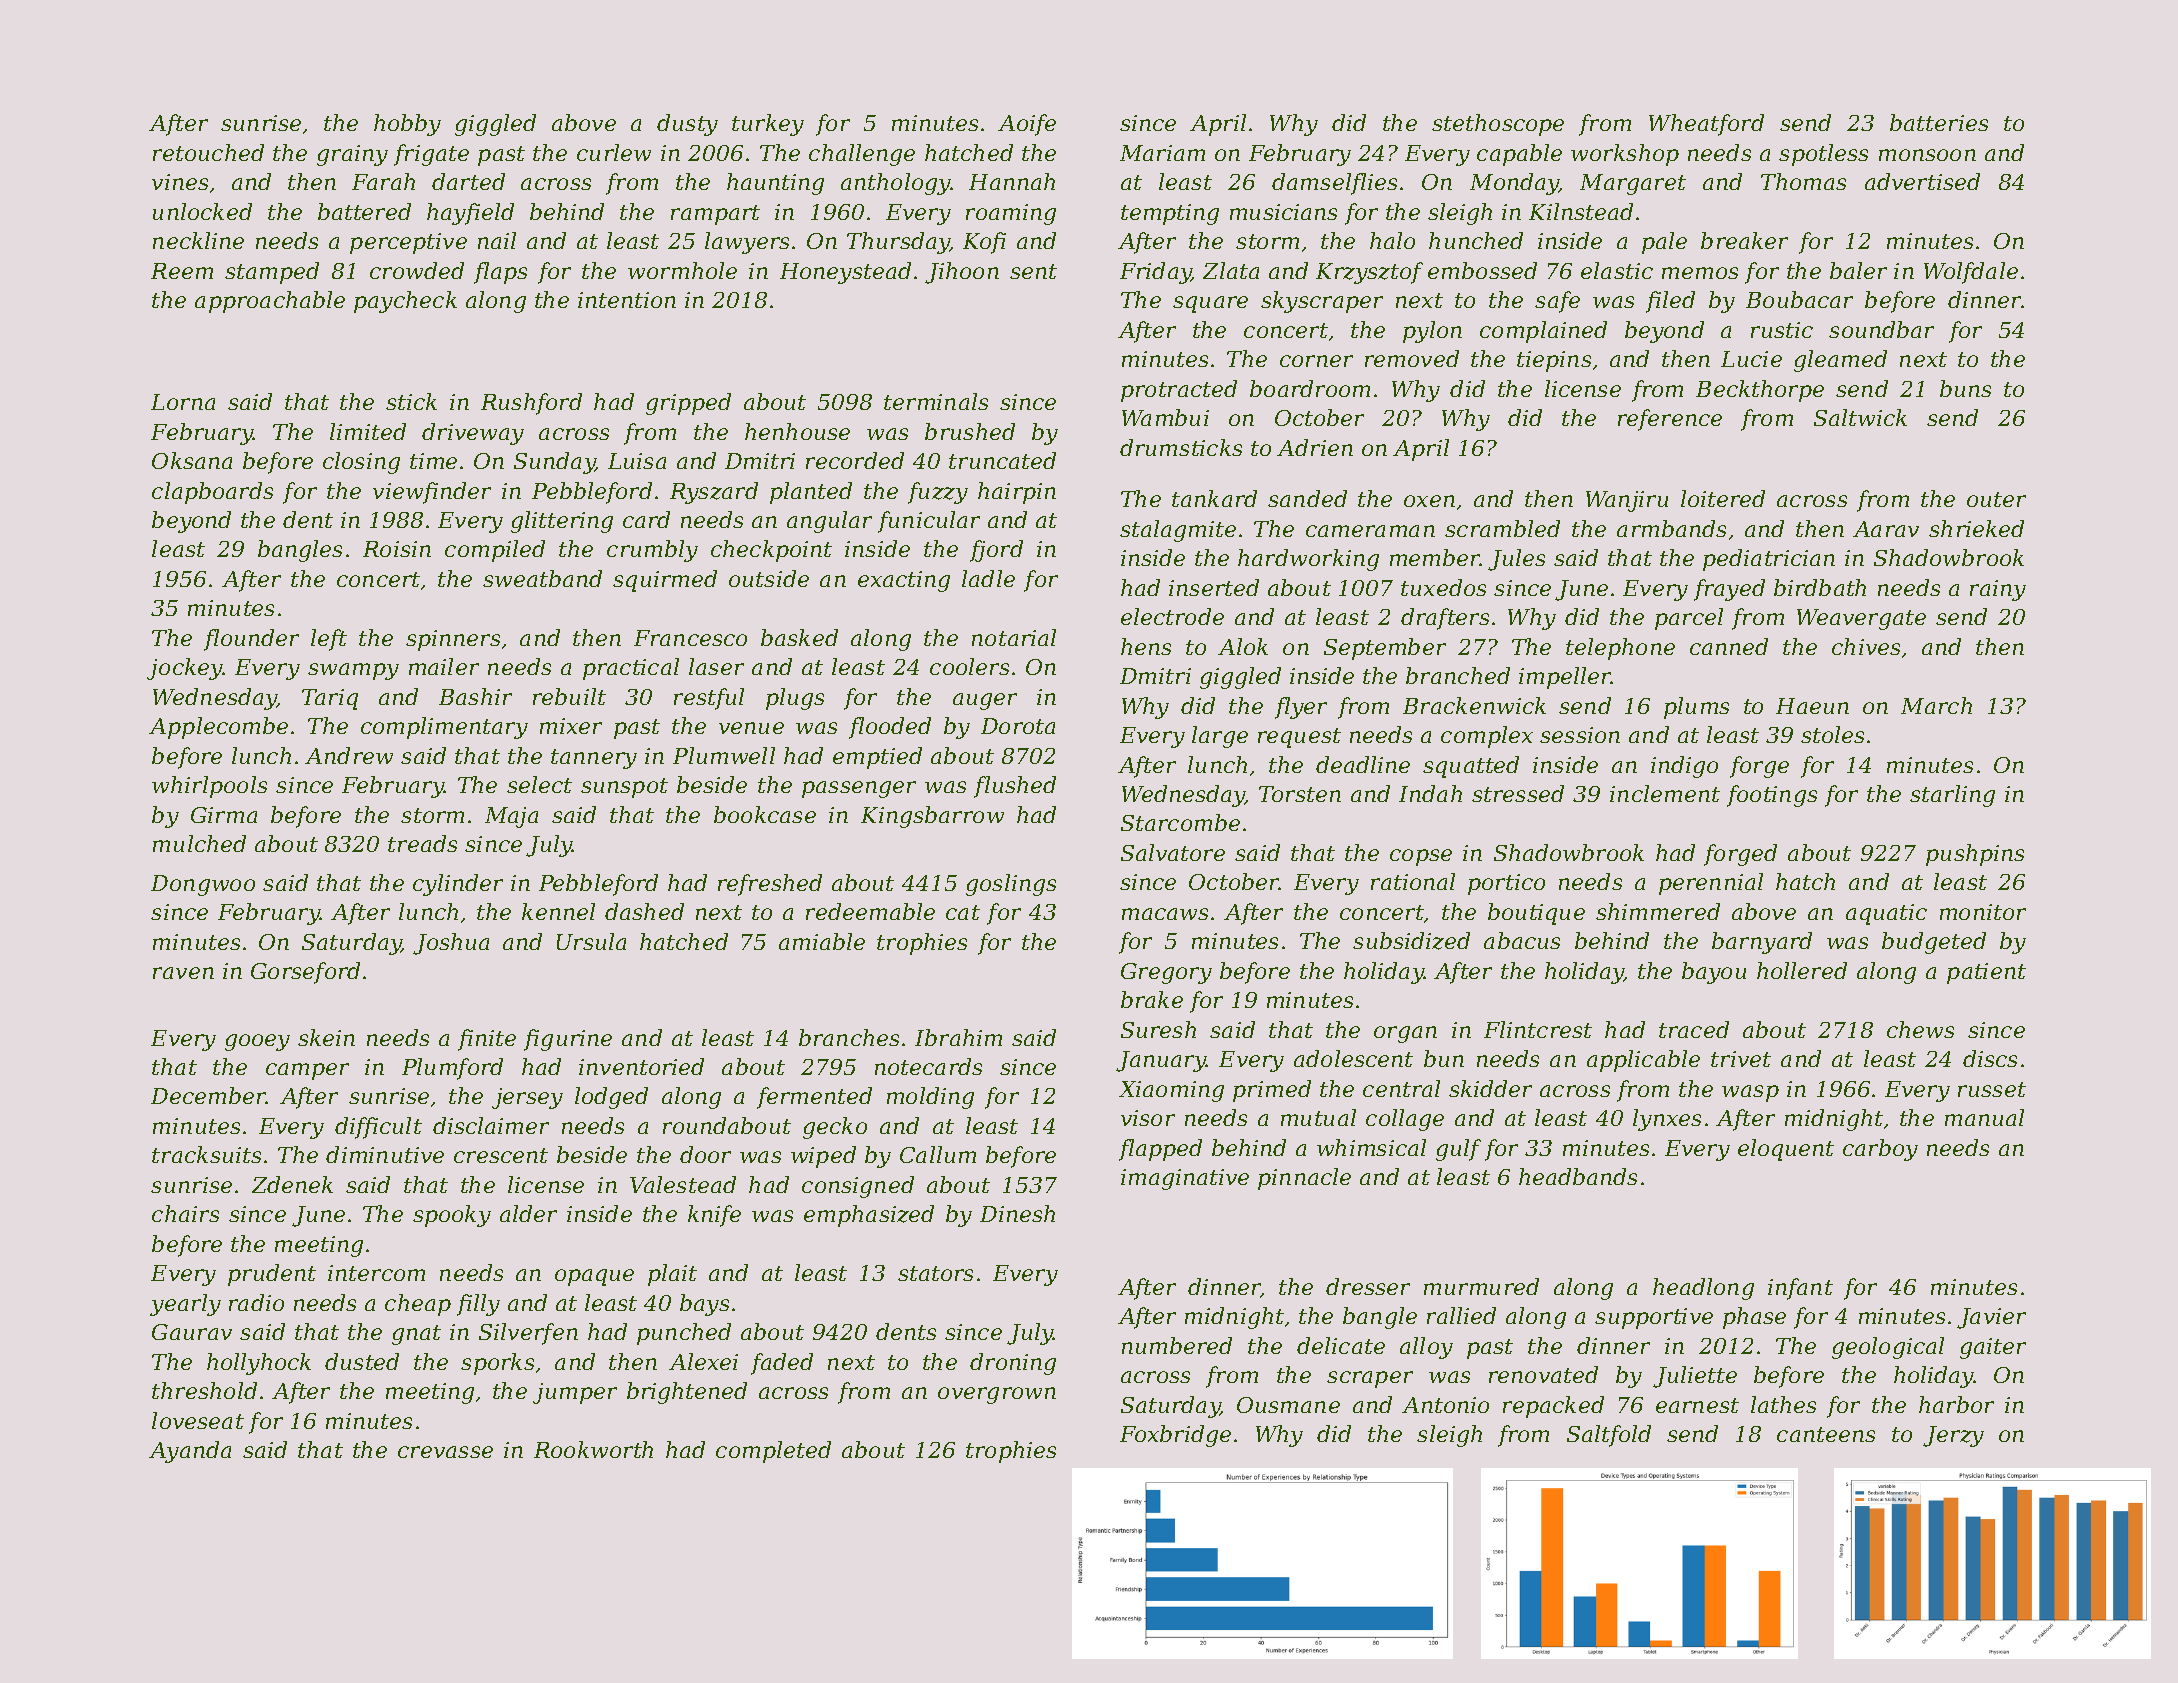 The width and height of the image is (2178, 1683). Describe the element at coordinates (1832, 734) in the image. I see `stoles` at that location.
